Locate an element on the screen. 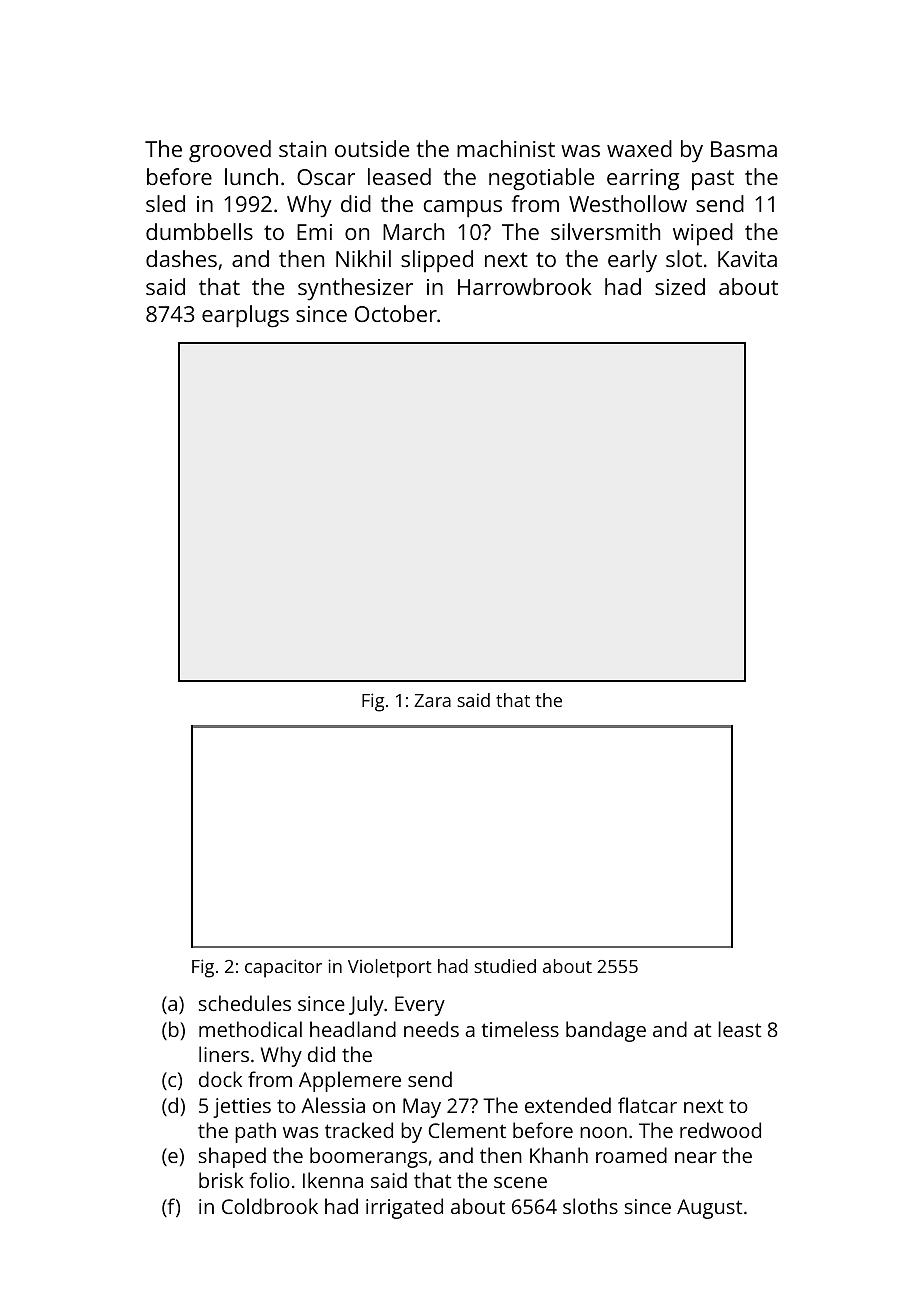 The height and width of the screenshot is (1311, 924). methodical is located at coordinates (250, 1029).
